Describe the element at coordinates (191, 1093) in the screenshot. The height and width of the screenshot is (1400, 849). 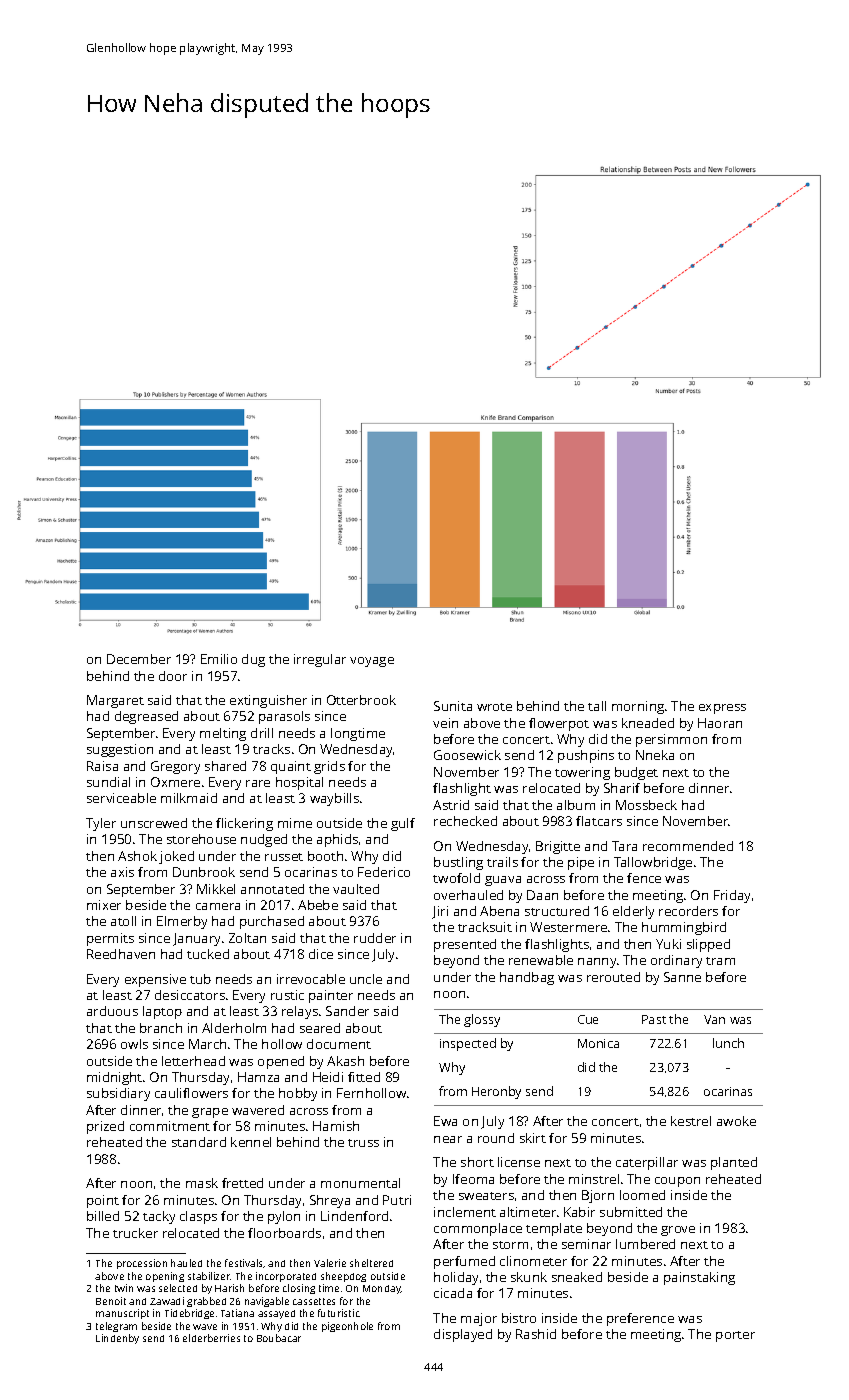
I see `cauliflowers` at that location.
